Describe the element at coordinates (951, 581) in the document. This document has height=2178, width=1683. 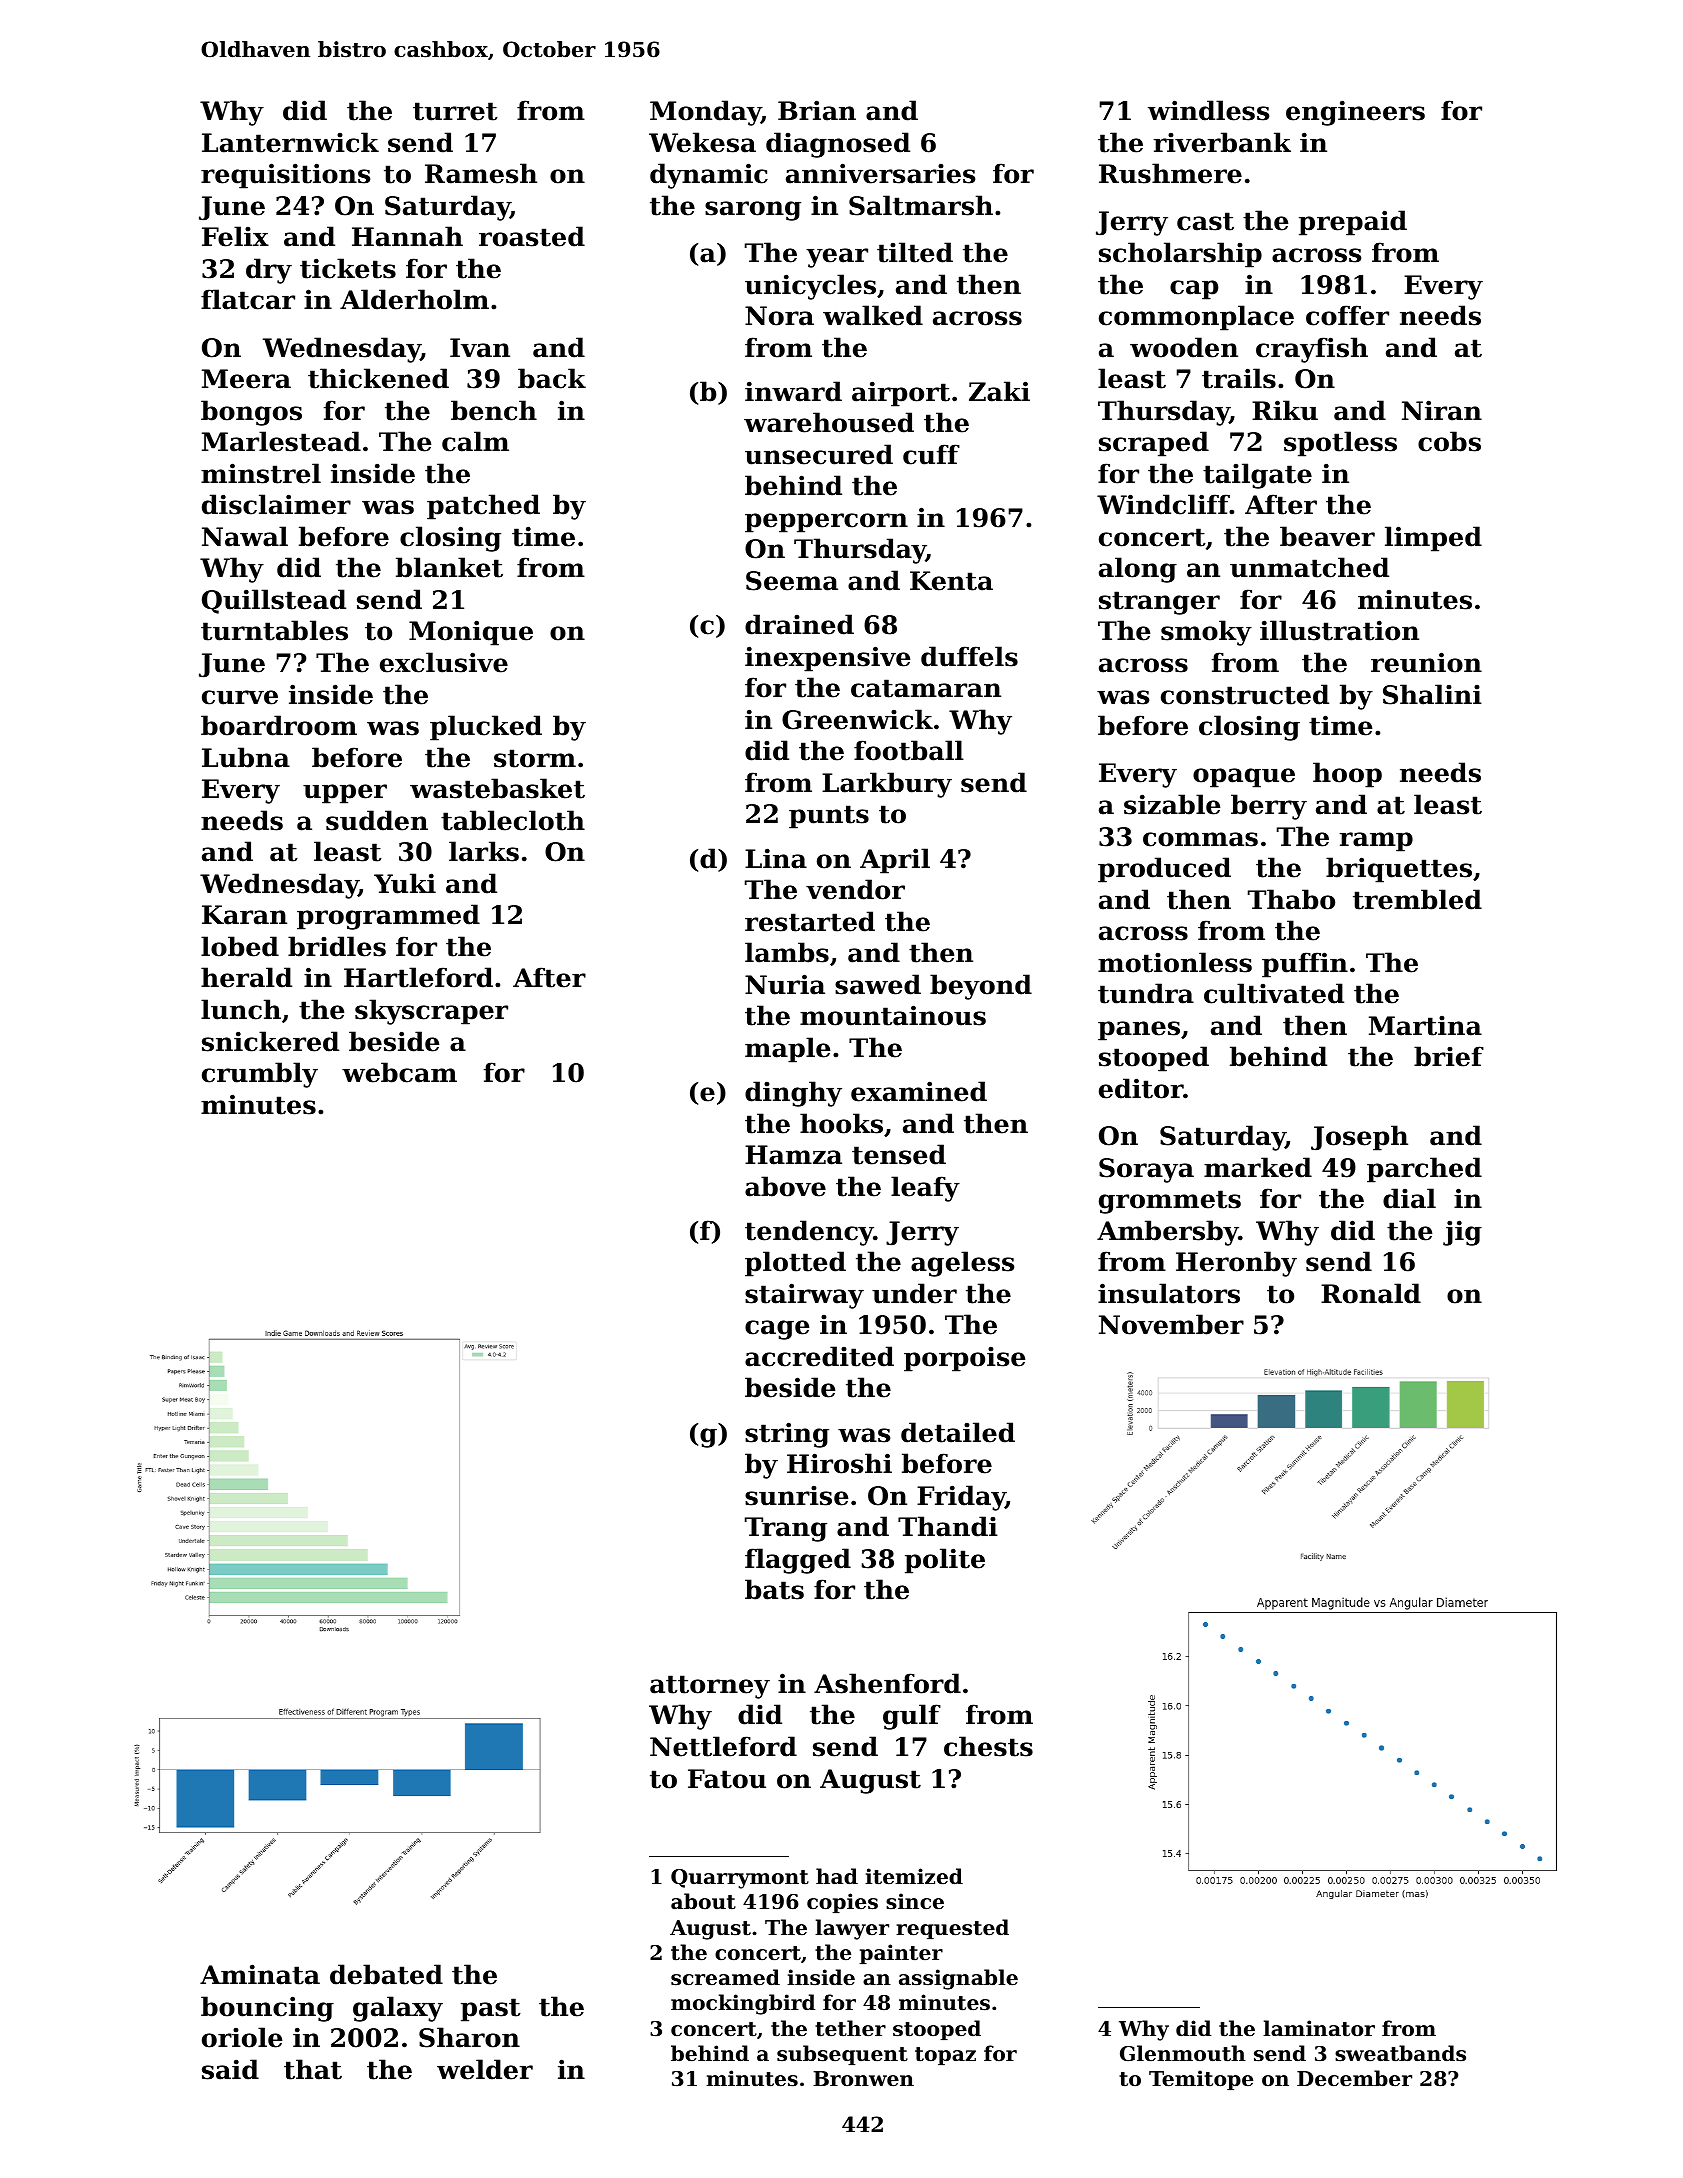
I see `Kenta` at that location.
